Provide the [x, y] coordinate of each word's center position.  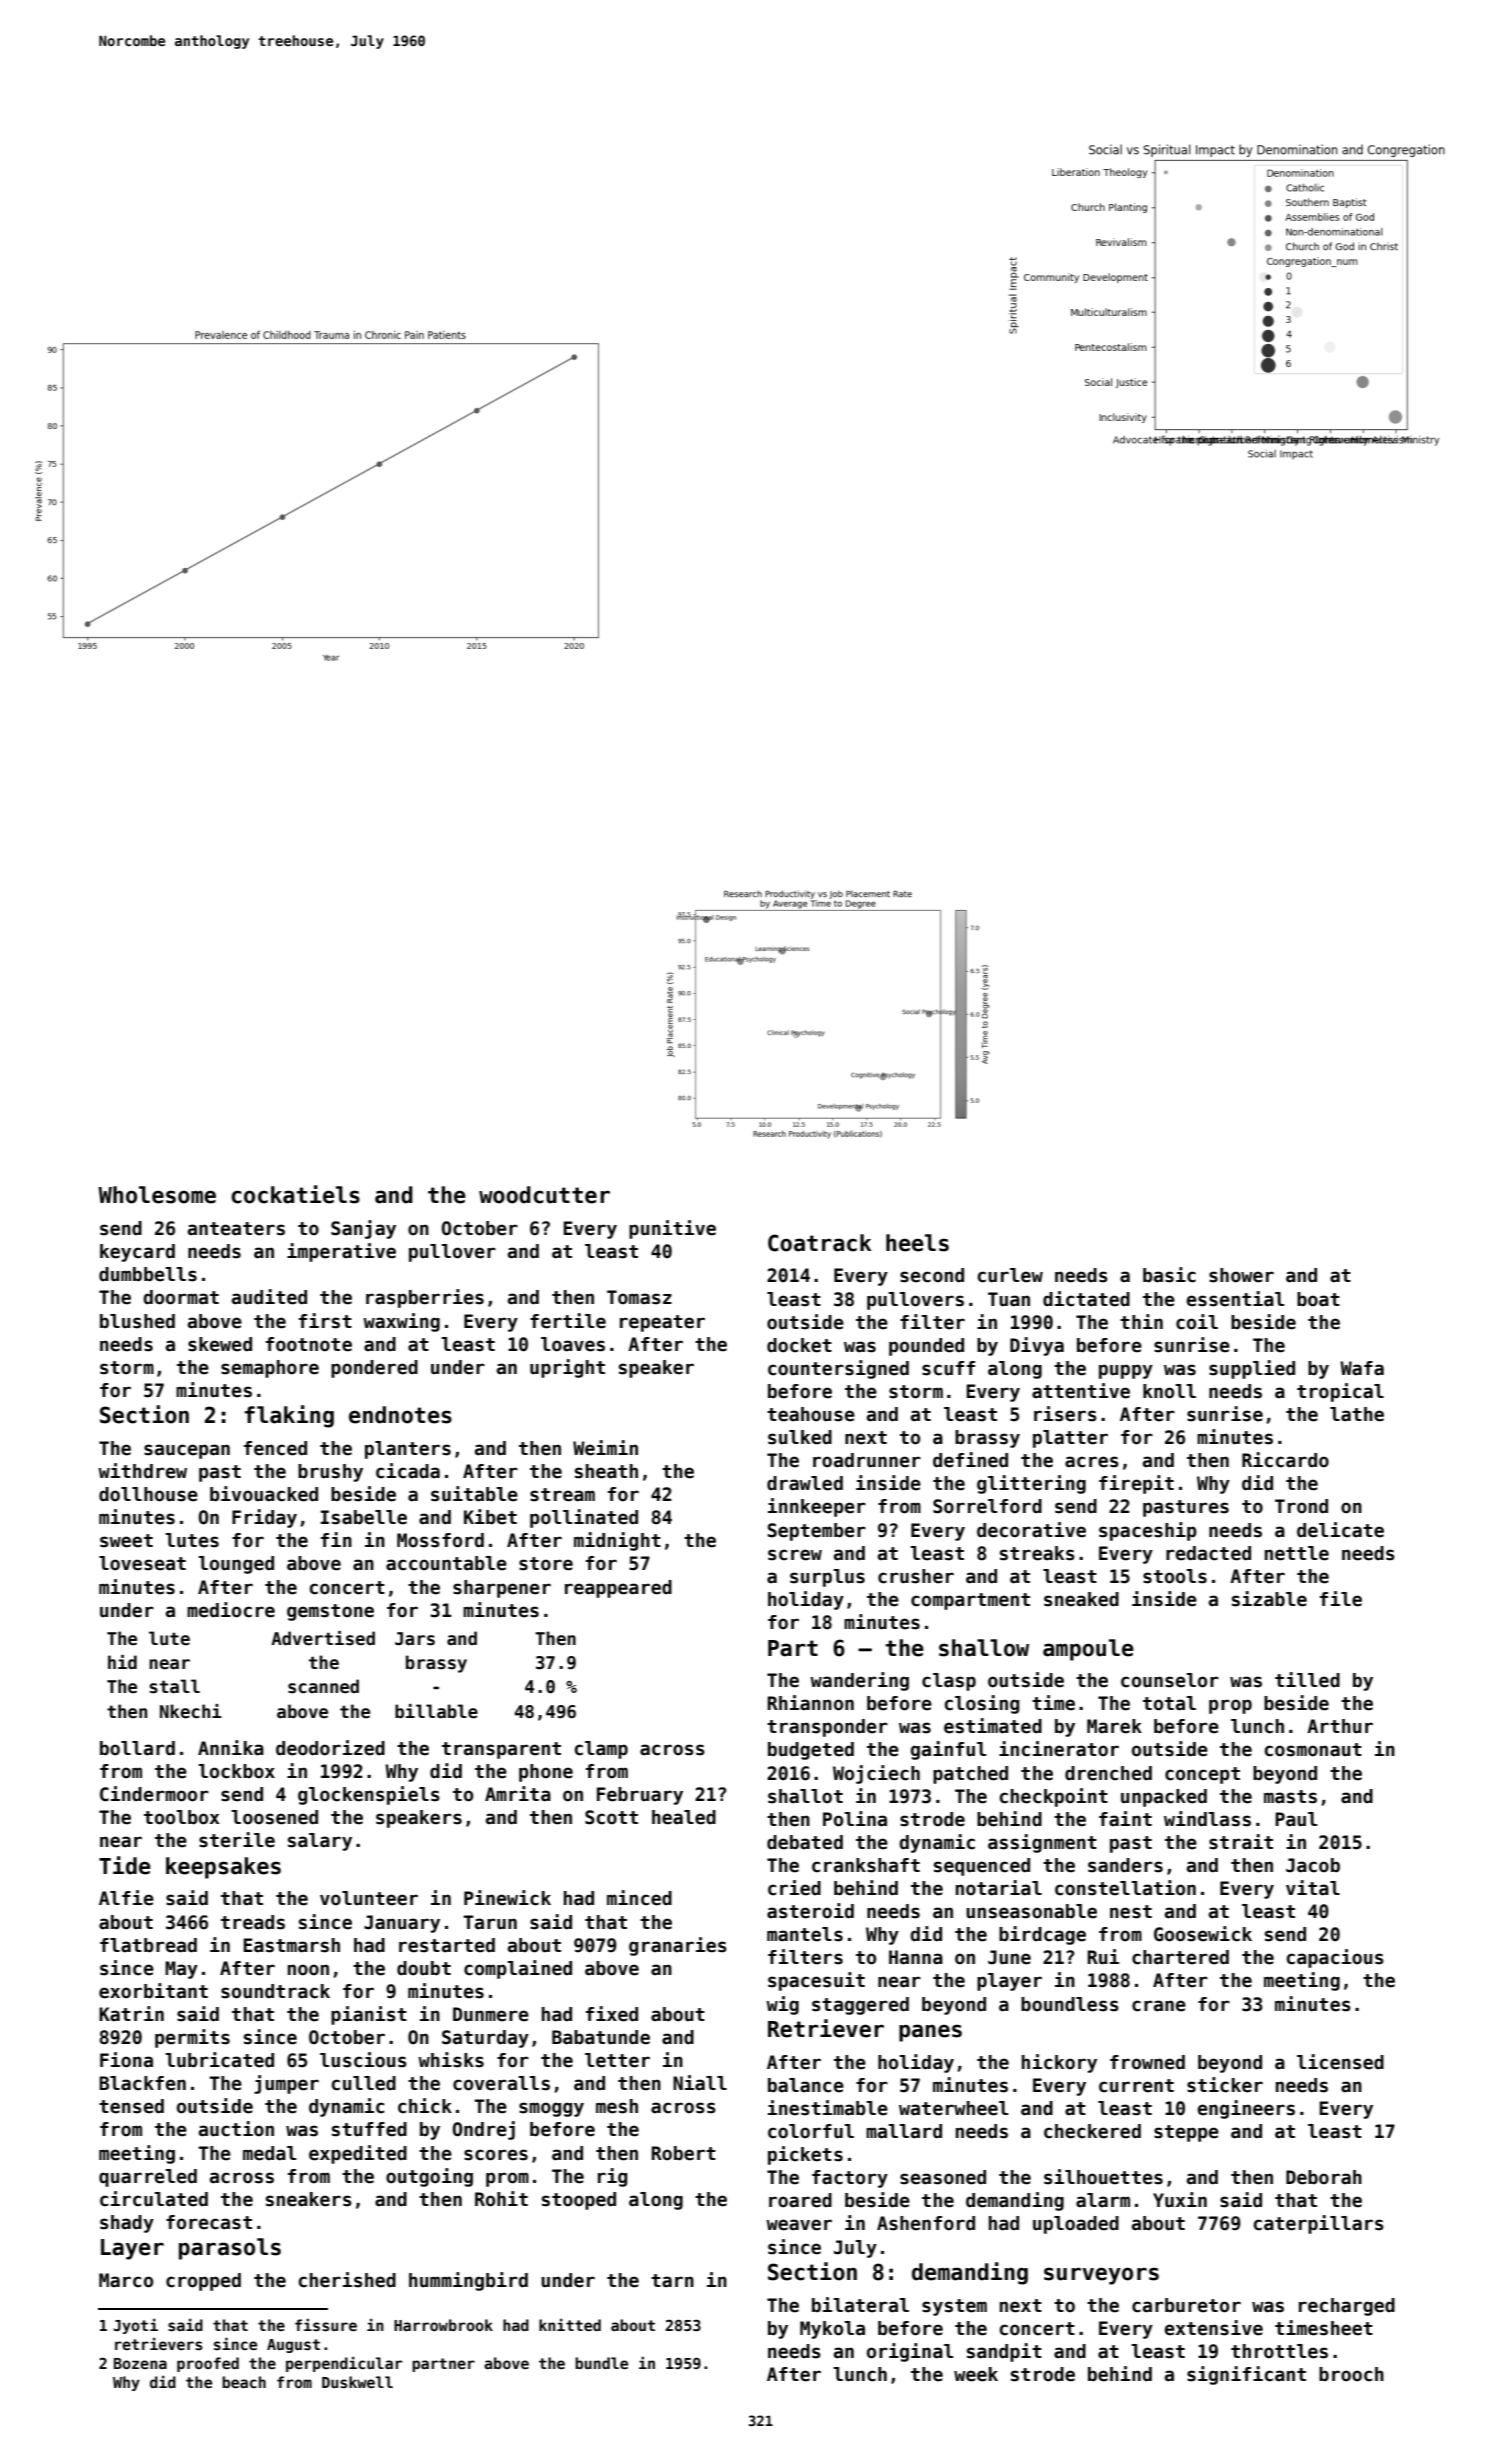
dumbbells [148, 1274]
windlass [1207, 1819]
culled [364, 2083]
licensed [1340, 2062]
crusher [916, 1576]
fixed [612, 2014]
